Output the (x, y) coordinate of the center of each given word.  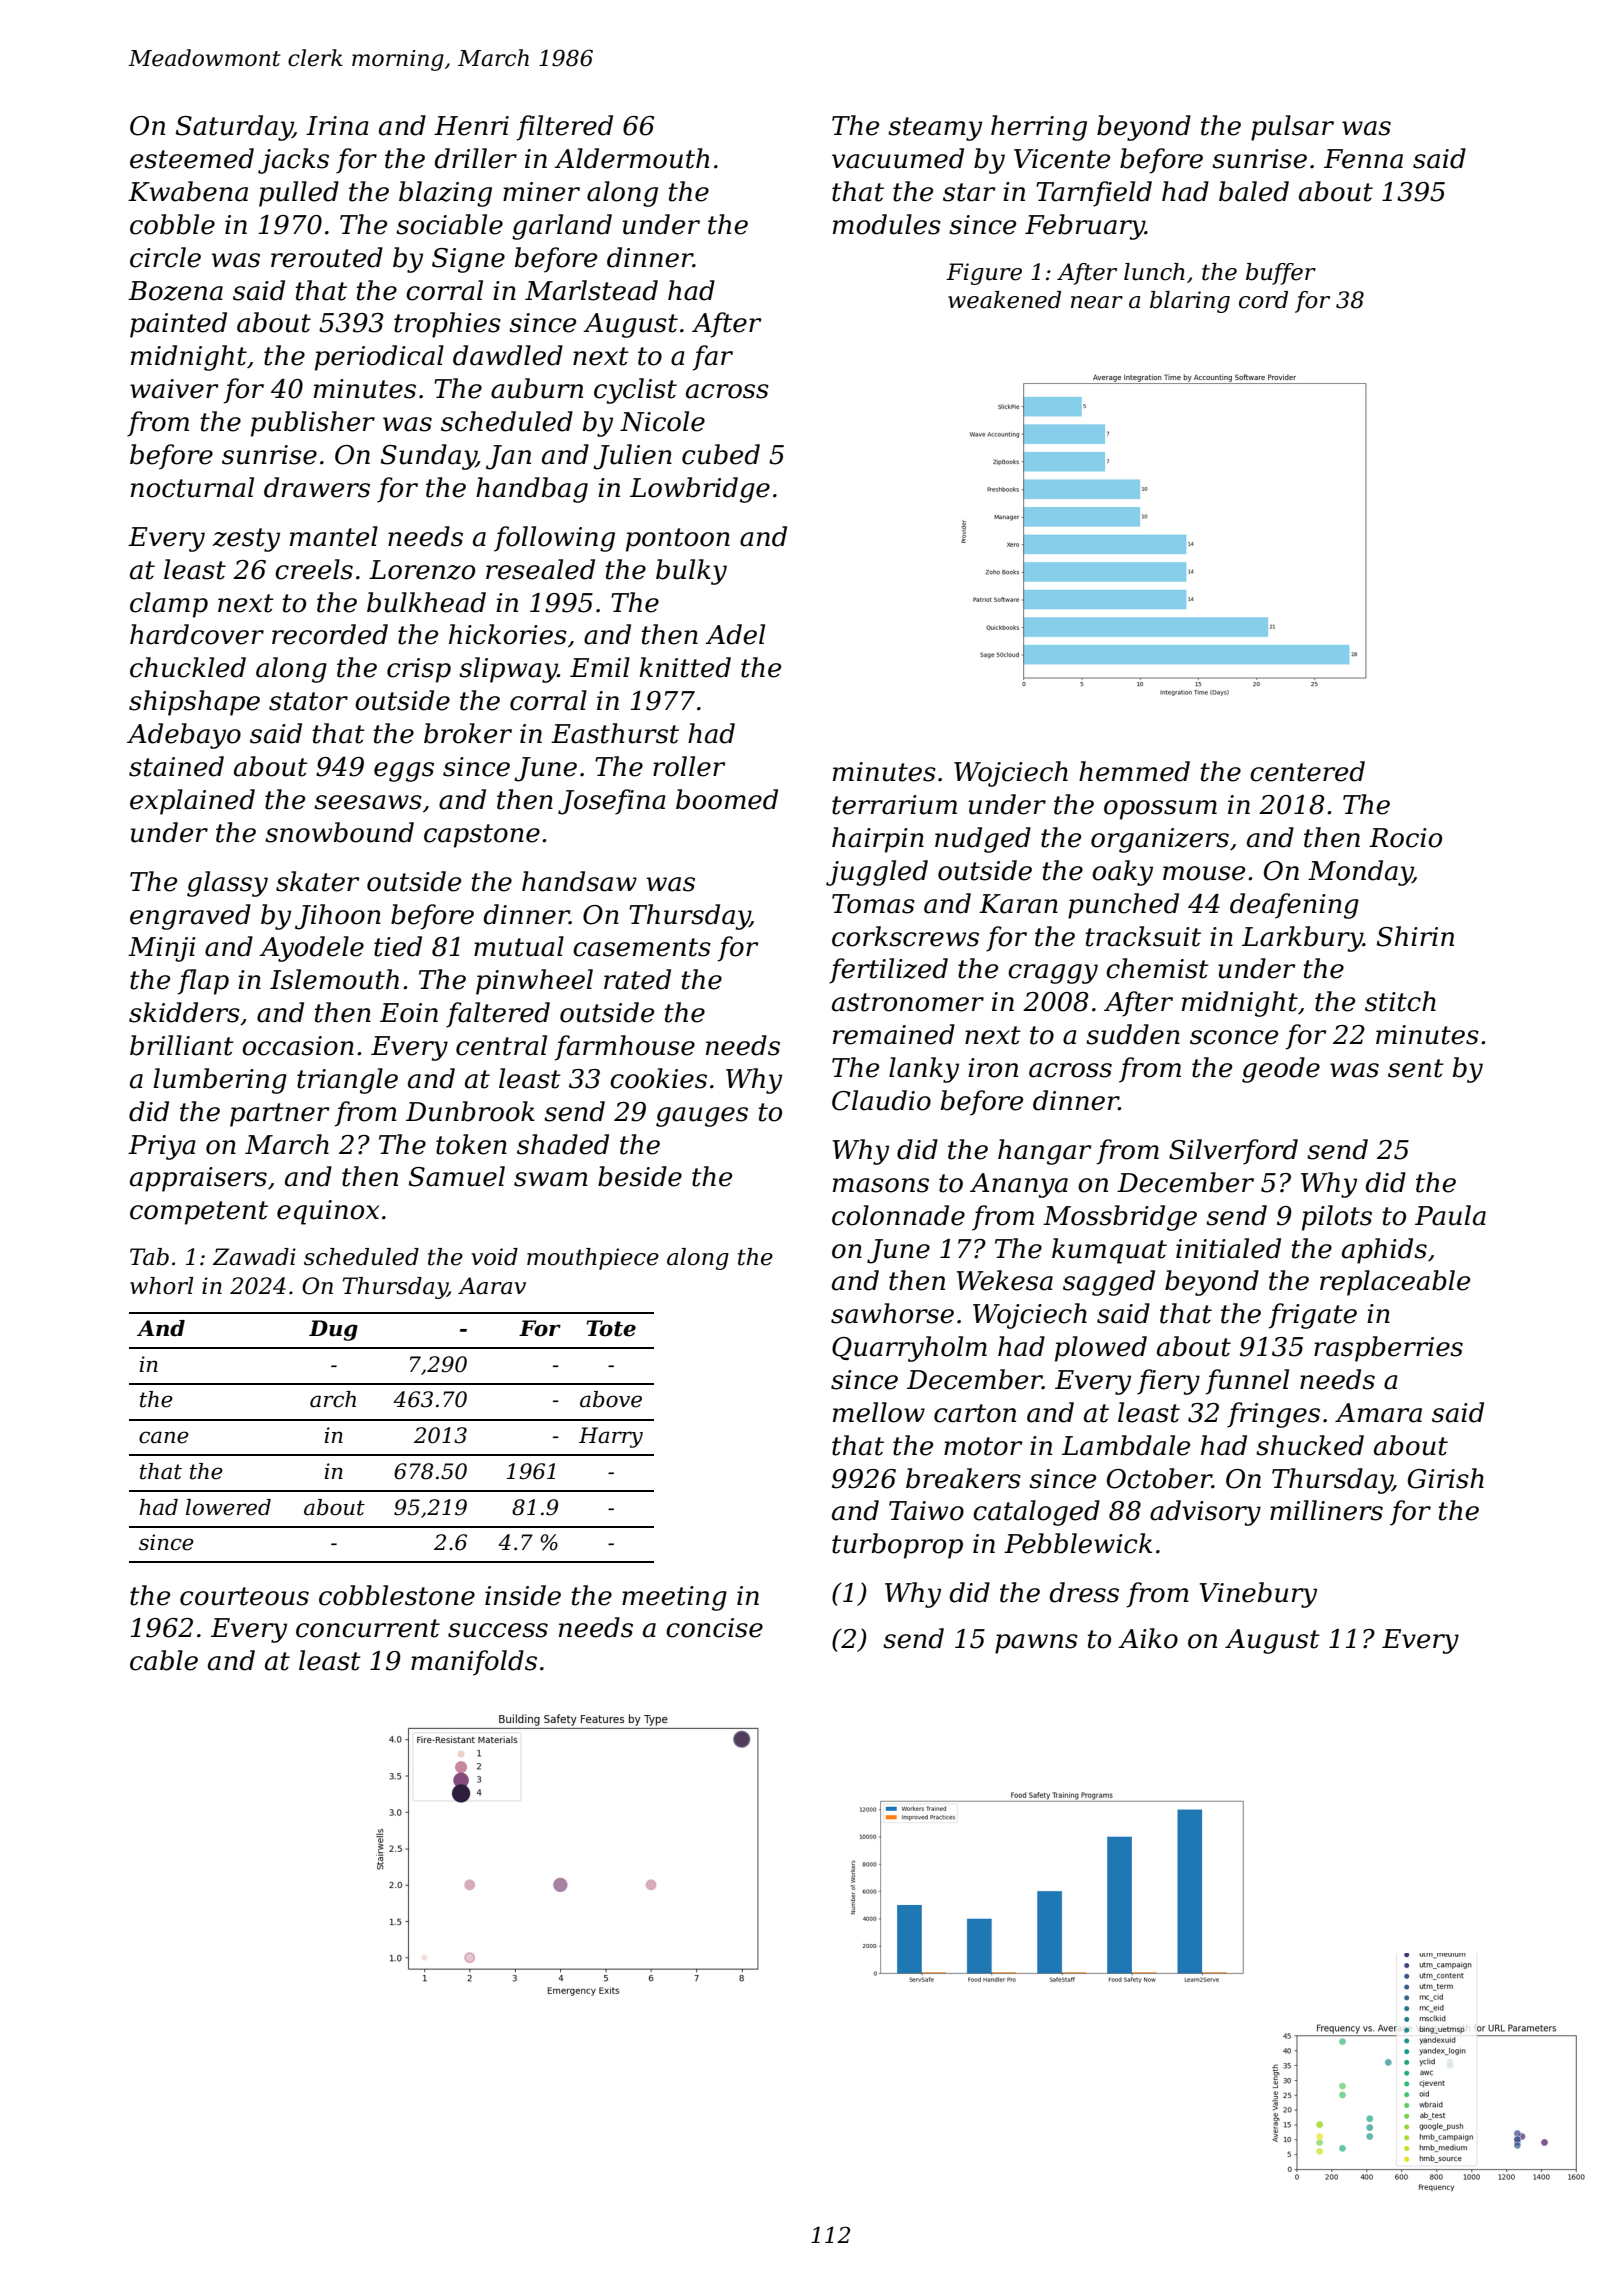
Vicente (1062, 159)
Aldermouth (631, 158)
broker (468, 733)
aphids (1384, 1251)
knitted (685, 667)
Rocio (1405, 838)
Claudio (881, 1100)
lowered (228, 1507)
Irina (337, 126)
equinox (328, 1212)
